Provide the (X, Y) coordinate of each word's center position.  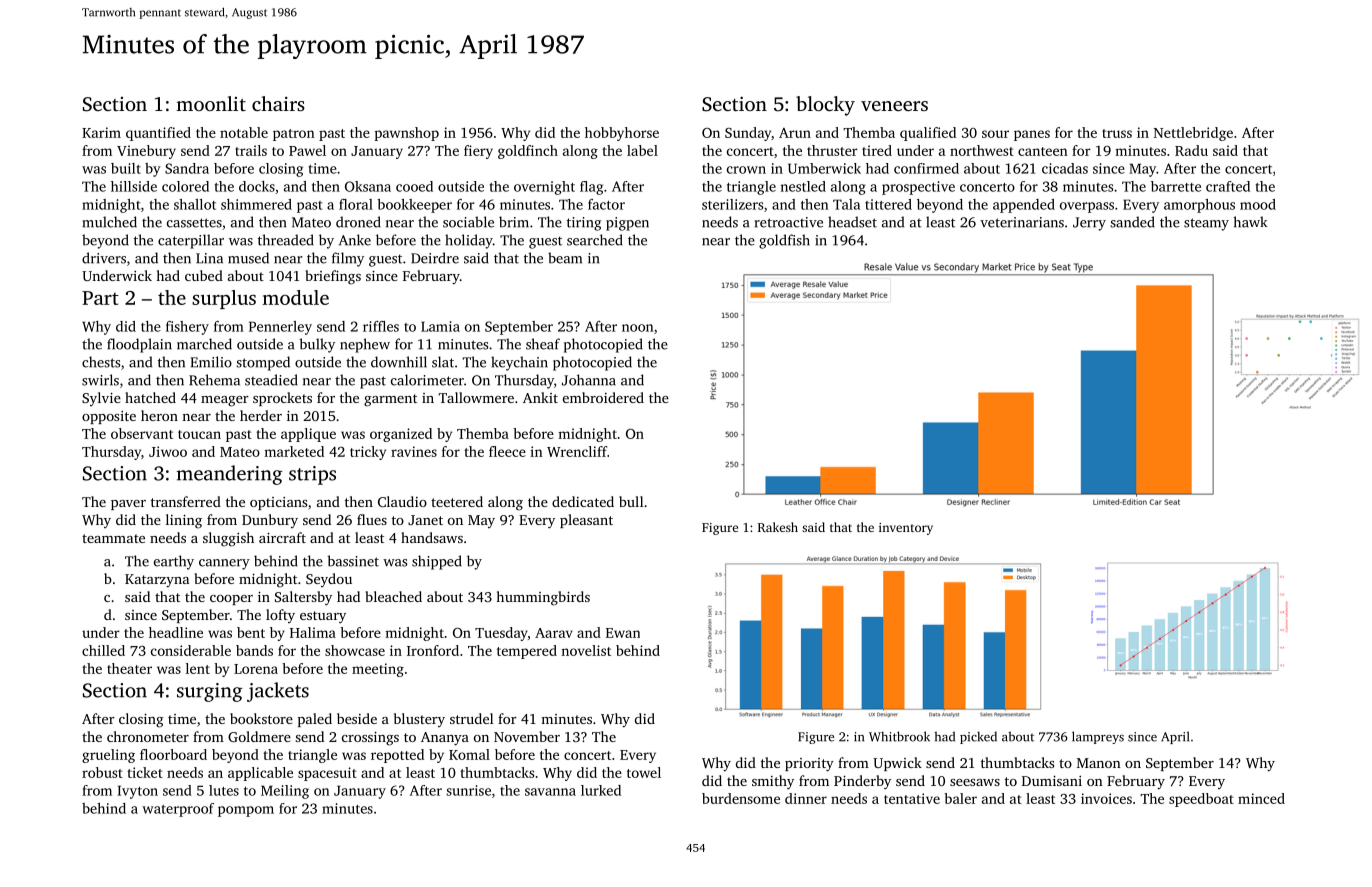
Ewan (623, 633)
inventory (906, 529)
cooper (231, 600)
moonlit (211, 103)
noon (637, 328)
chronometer (148, 736)
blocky (825, 106)
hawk (1250, 222)
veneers (894, 106)
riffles (381, 326)
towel (644, 772)
